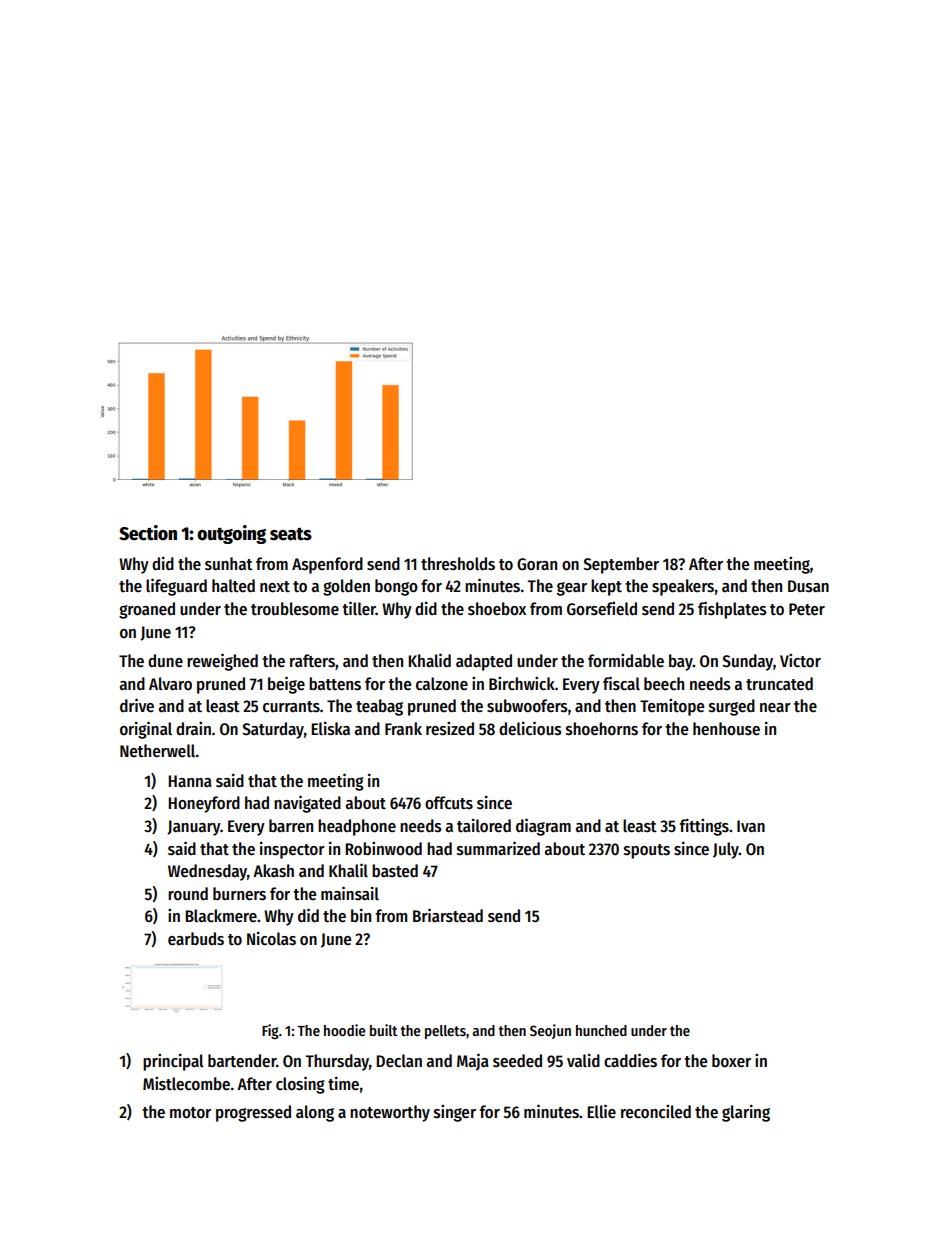  What do you see at coordinates (807, 609) in the document?
I see `Peter` at bounding box center [807, 609].
